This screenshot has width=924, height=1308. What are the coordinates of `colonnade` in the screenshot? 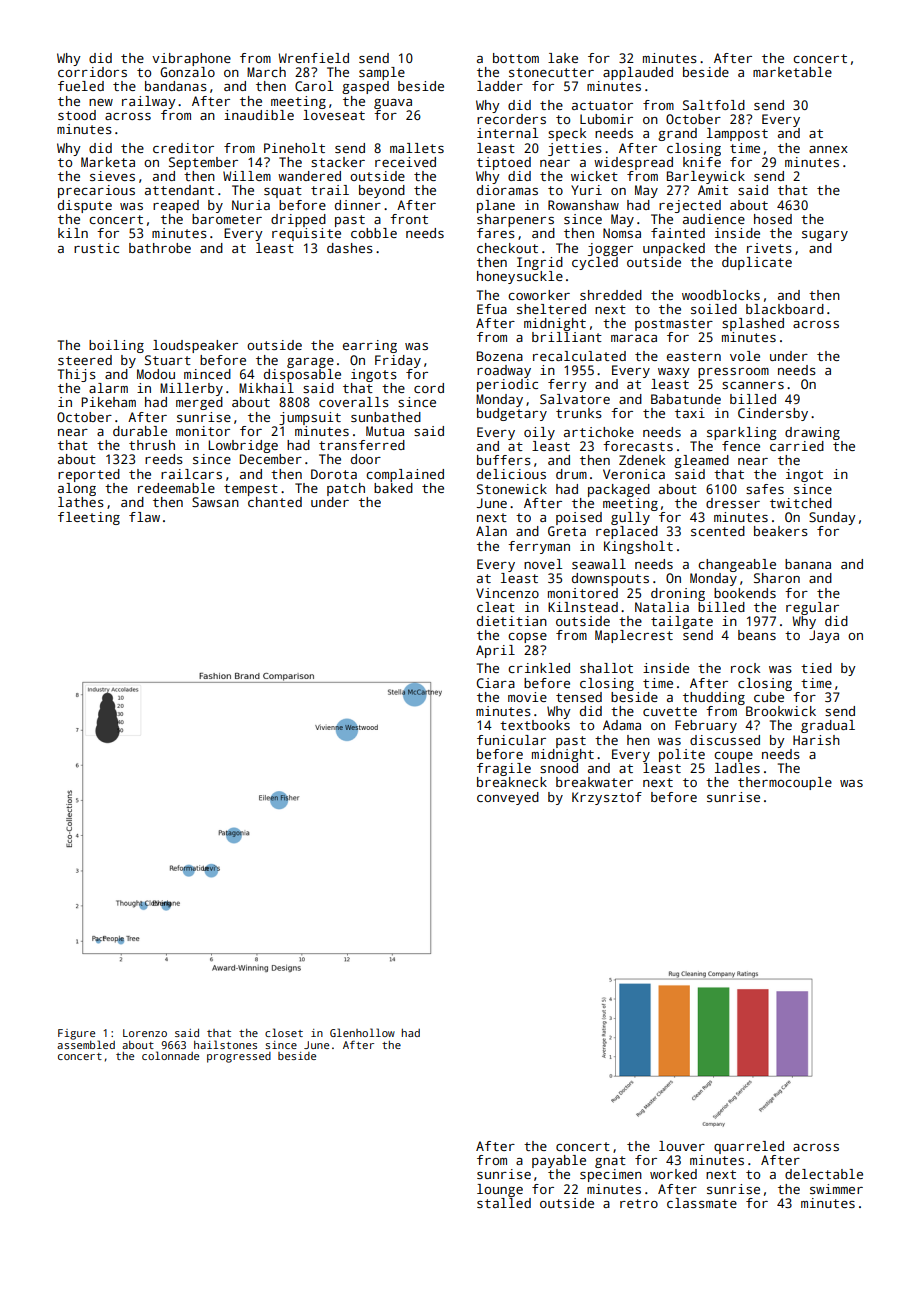 It's located at (170, 1055).
